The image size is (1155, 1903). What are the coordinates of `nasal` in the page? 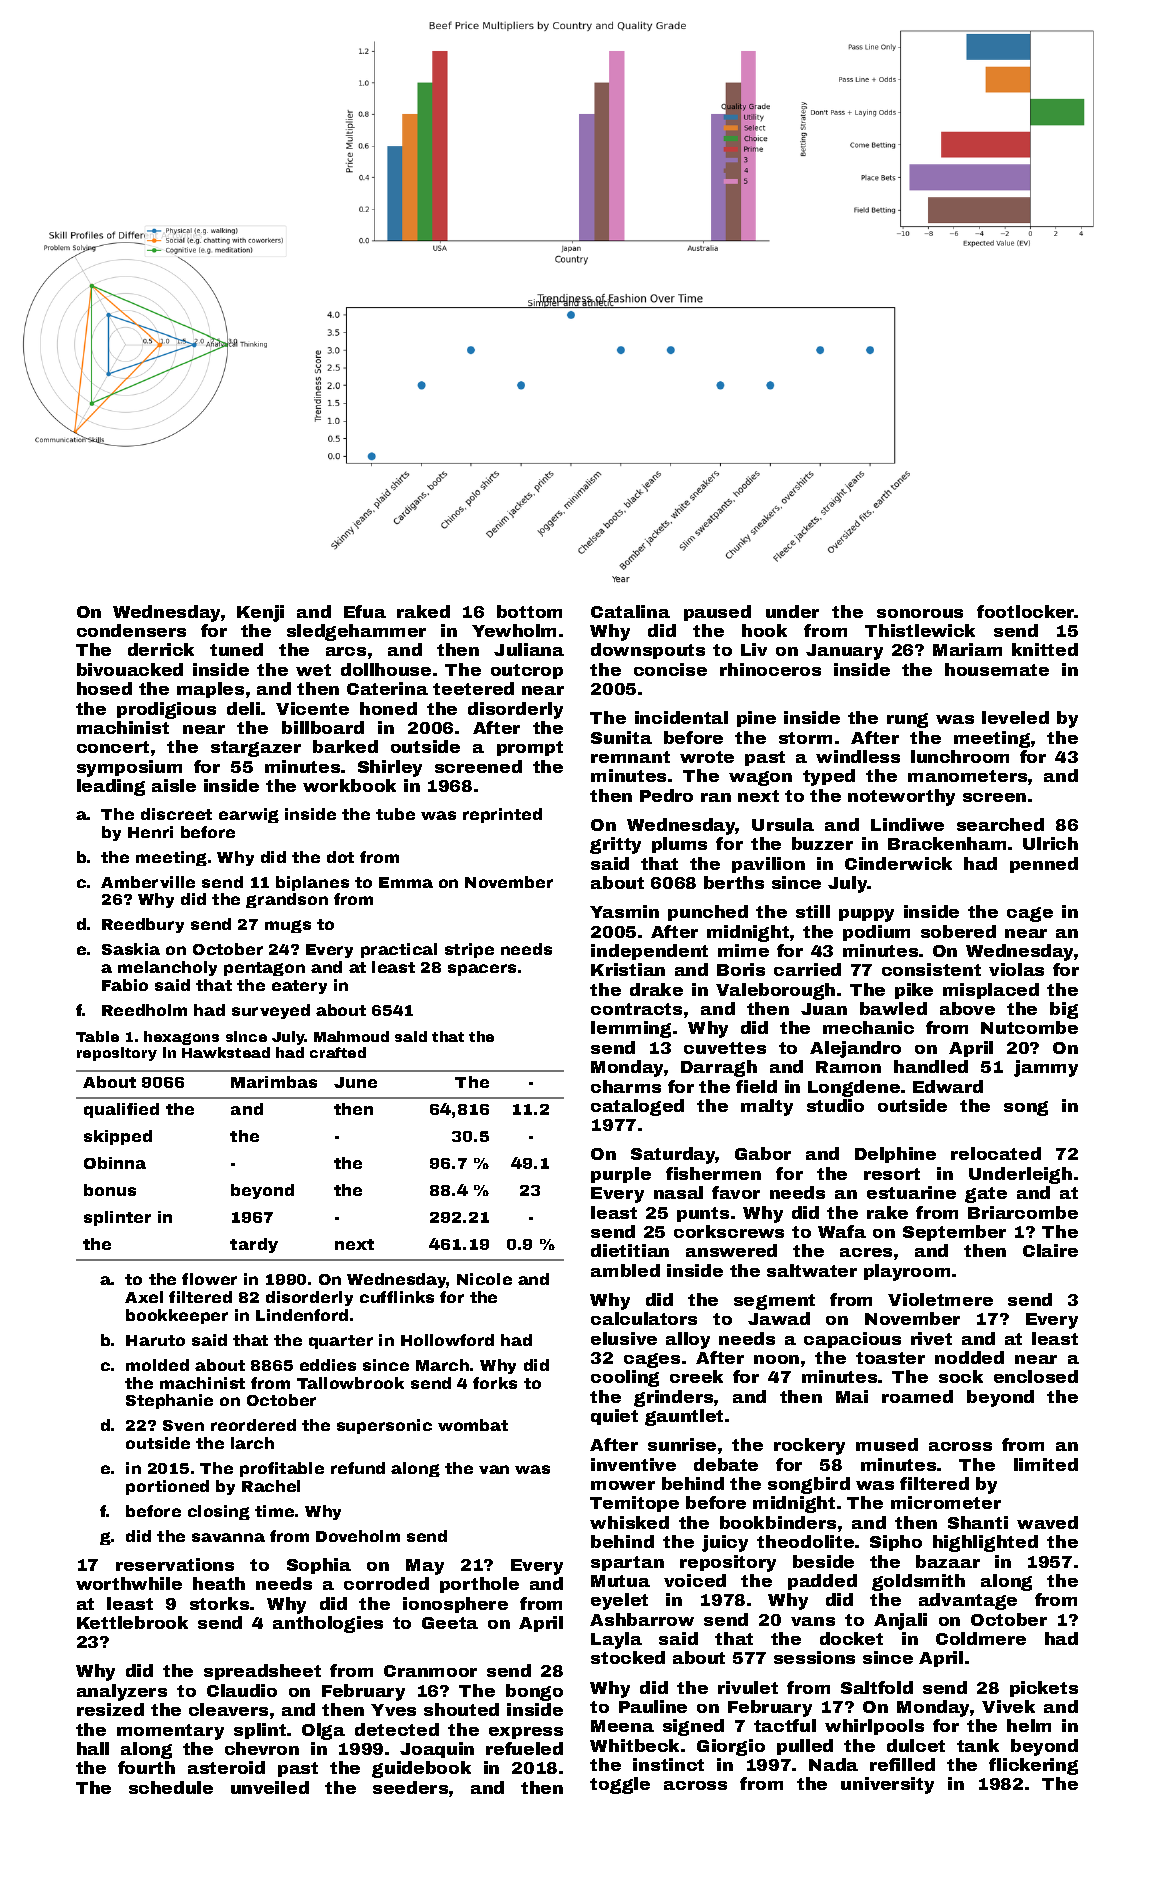 It's located at (678, 1192).
